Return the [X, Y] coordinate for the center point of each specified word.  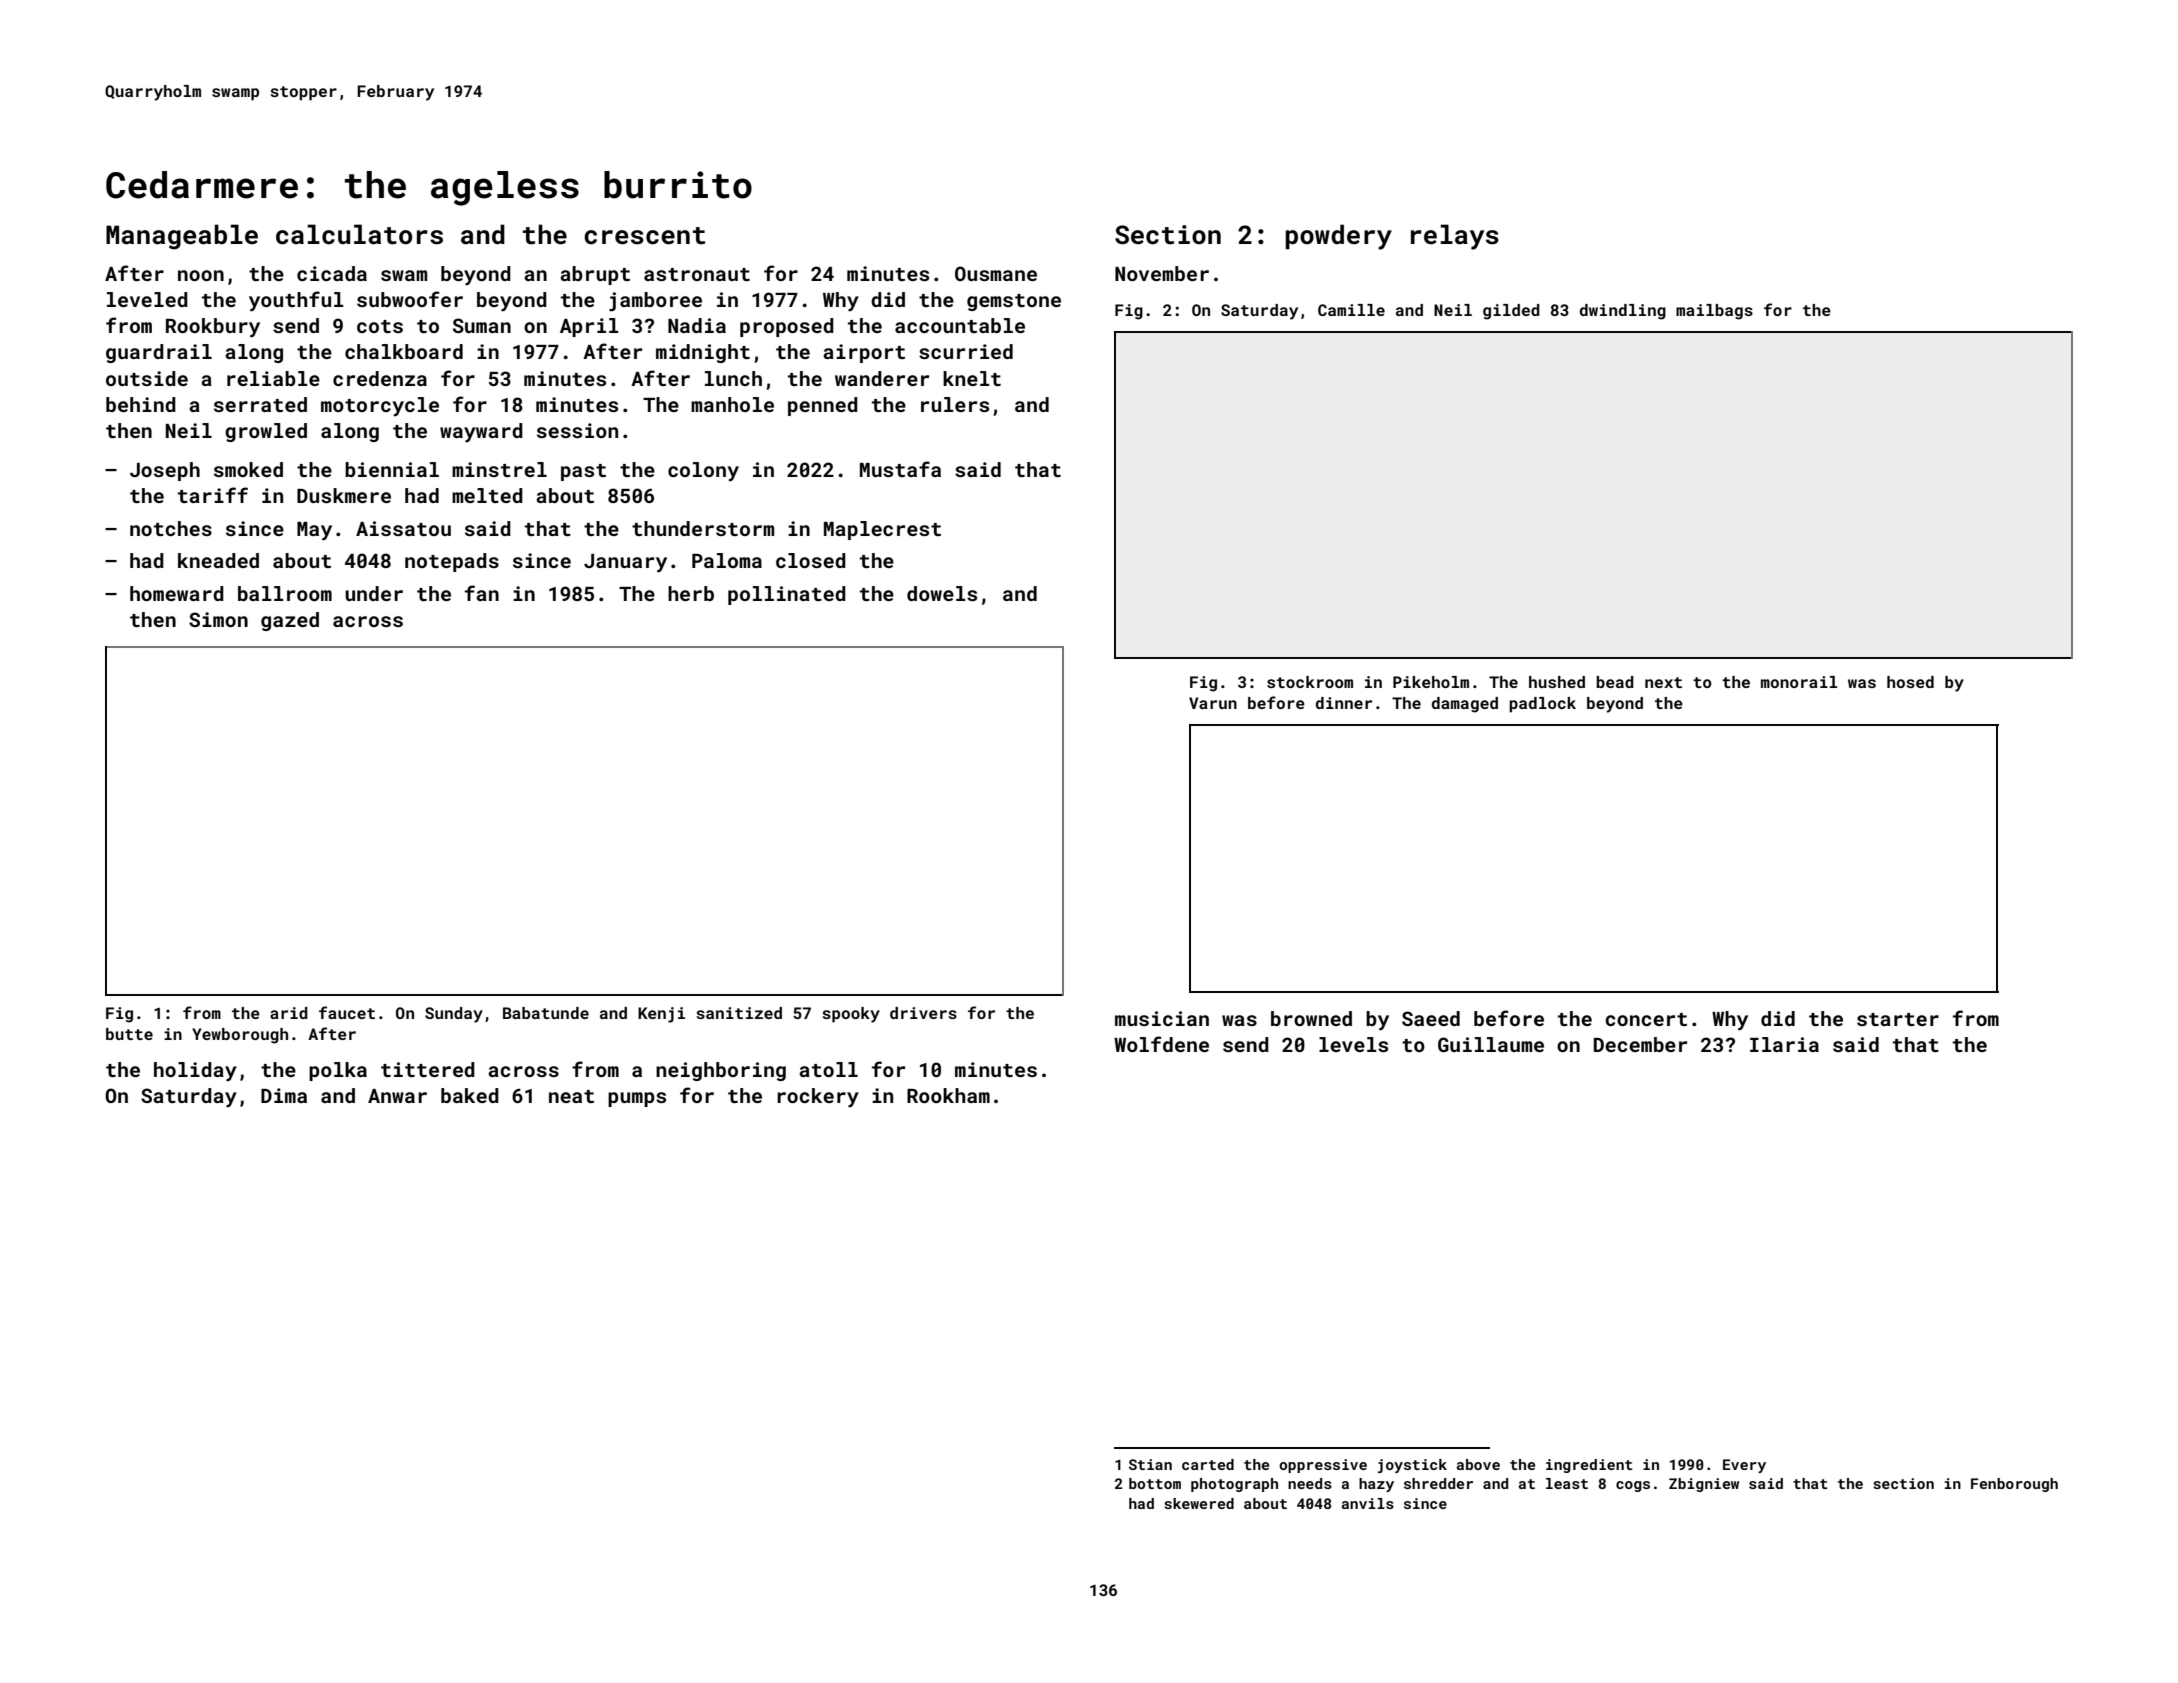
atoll [828, 1069]
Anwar [397, 1096]
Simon [218, 619]
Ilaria [1784, 1044]
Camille [1351, 310]
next [1663, 682]
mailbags [1714, 312]
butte [129, 1034]
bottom [1155, 1483]
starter [1898, 1019]
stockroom [1310, 682]
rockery [818, 1098]
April [589, 327]
